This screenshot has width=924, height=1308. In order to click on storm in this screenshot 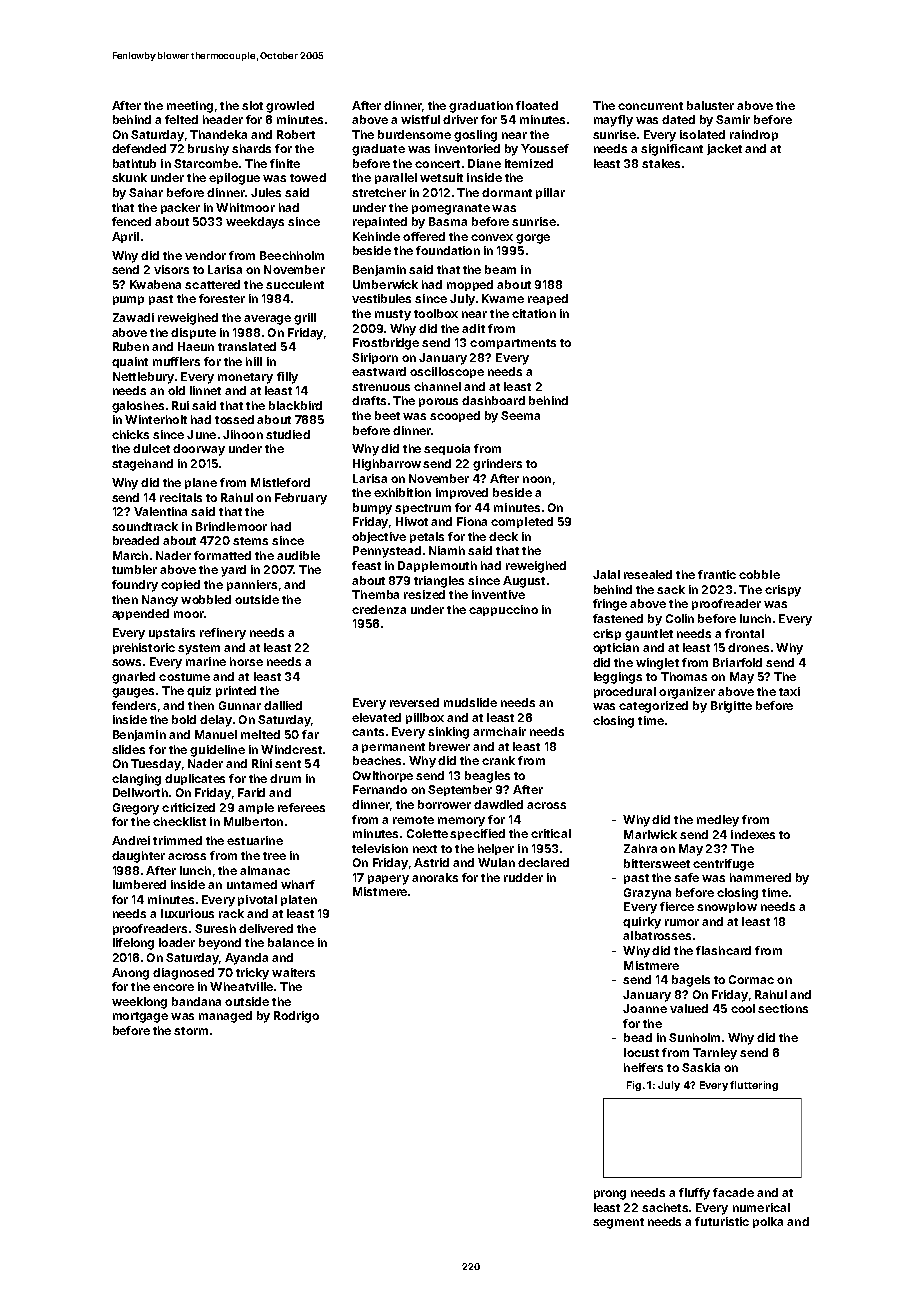, I will do `click(191, 1031)`.
